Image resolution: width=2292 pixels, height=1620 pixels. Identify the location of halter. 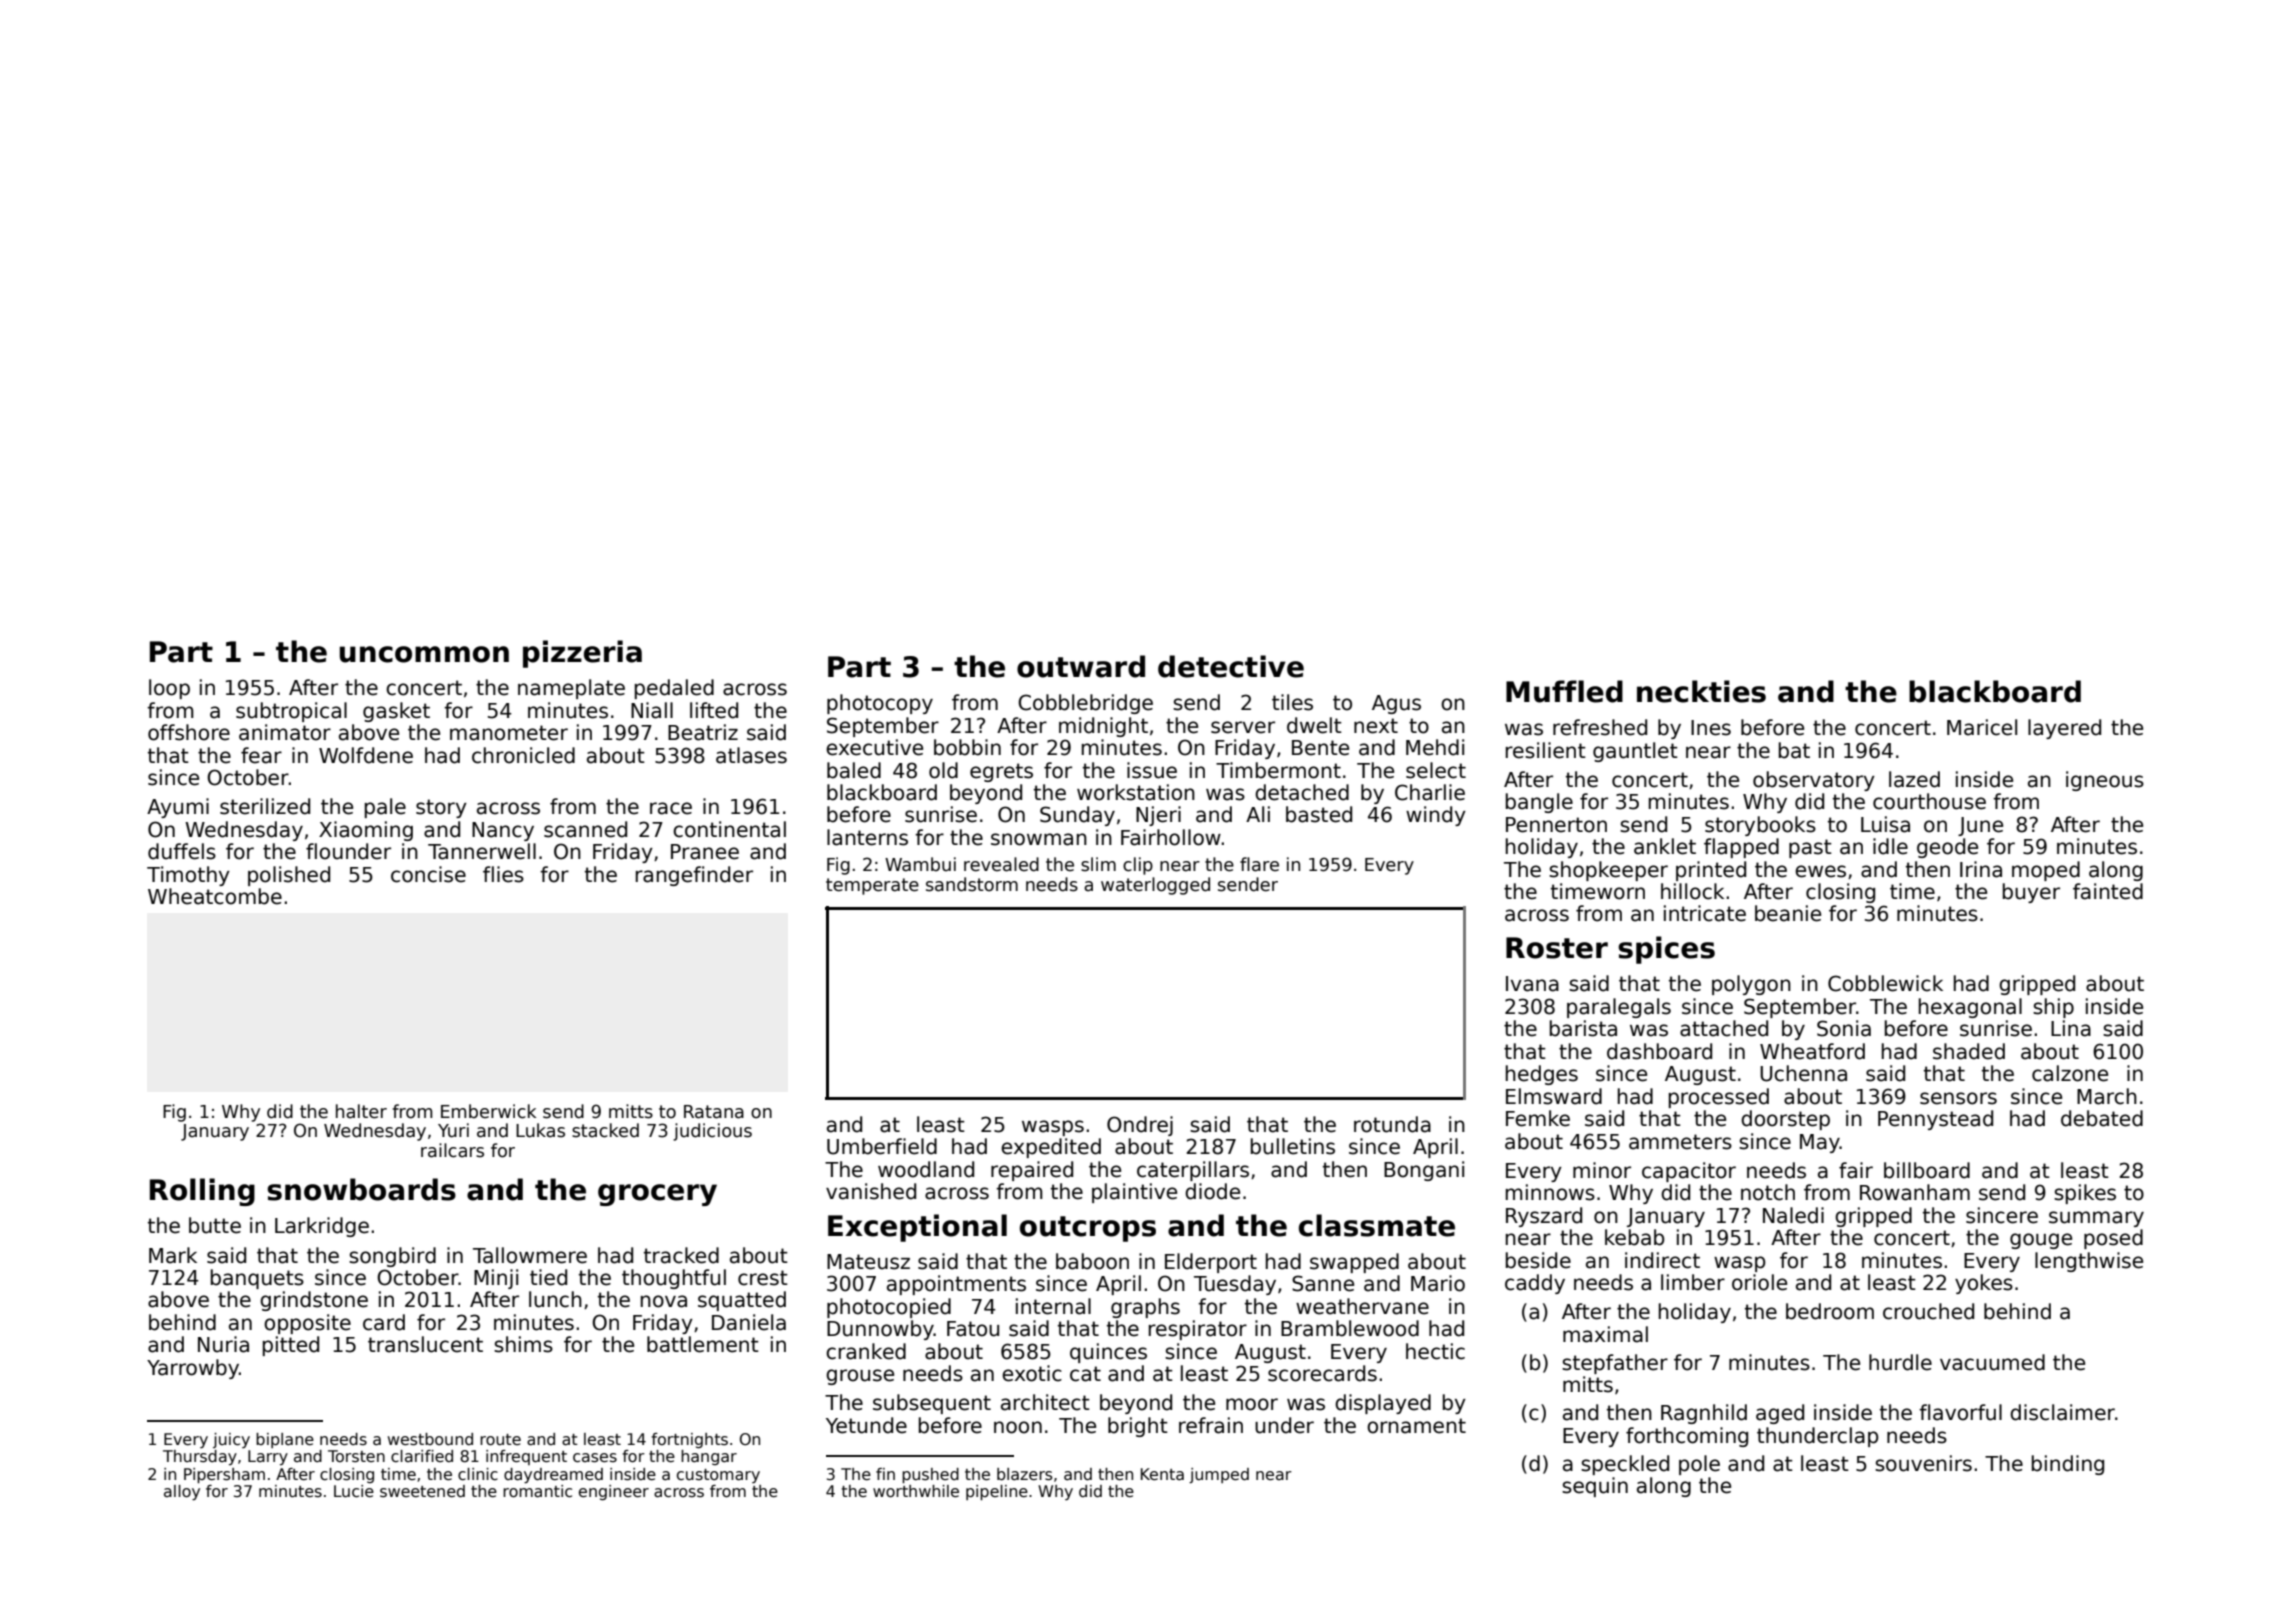
(361, 1111).
